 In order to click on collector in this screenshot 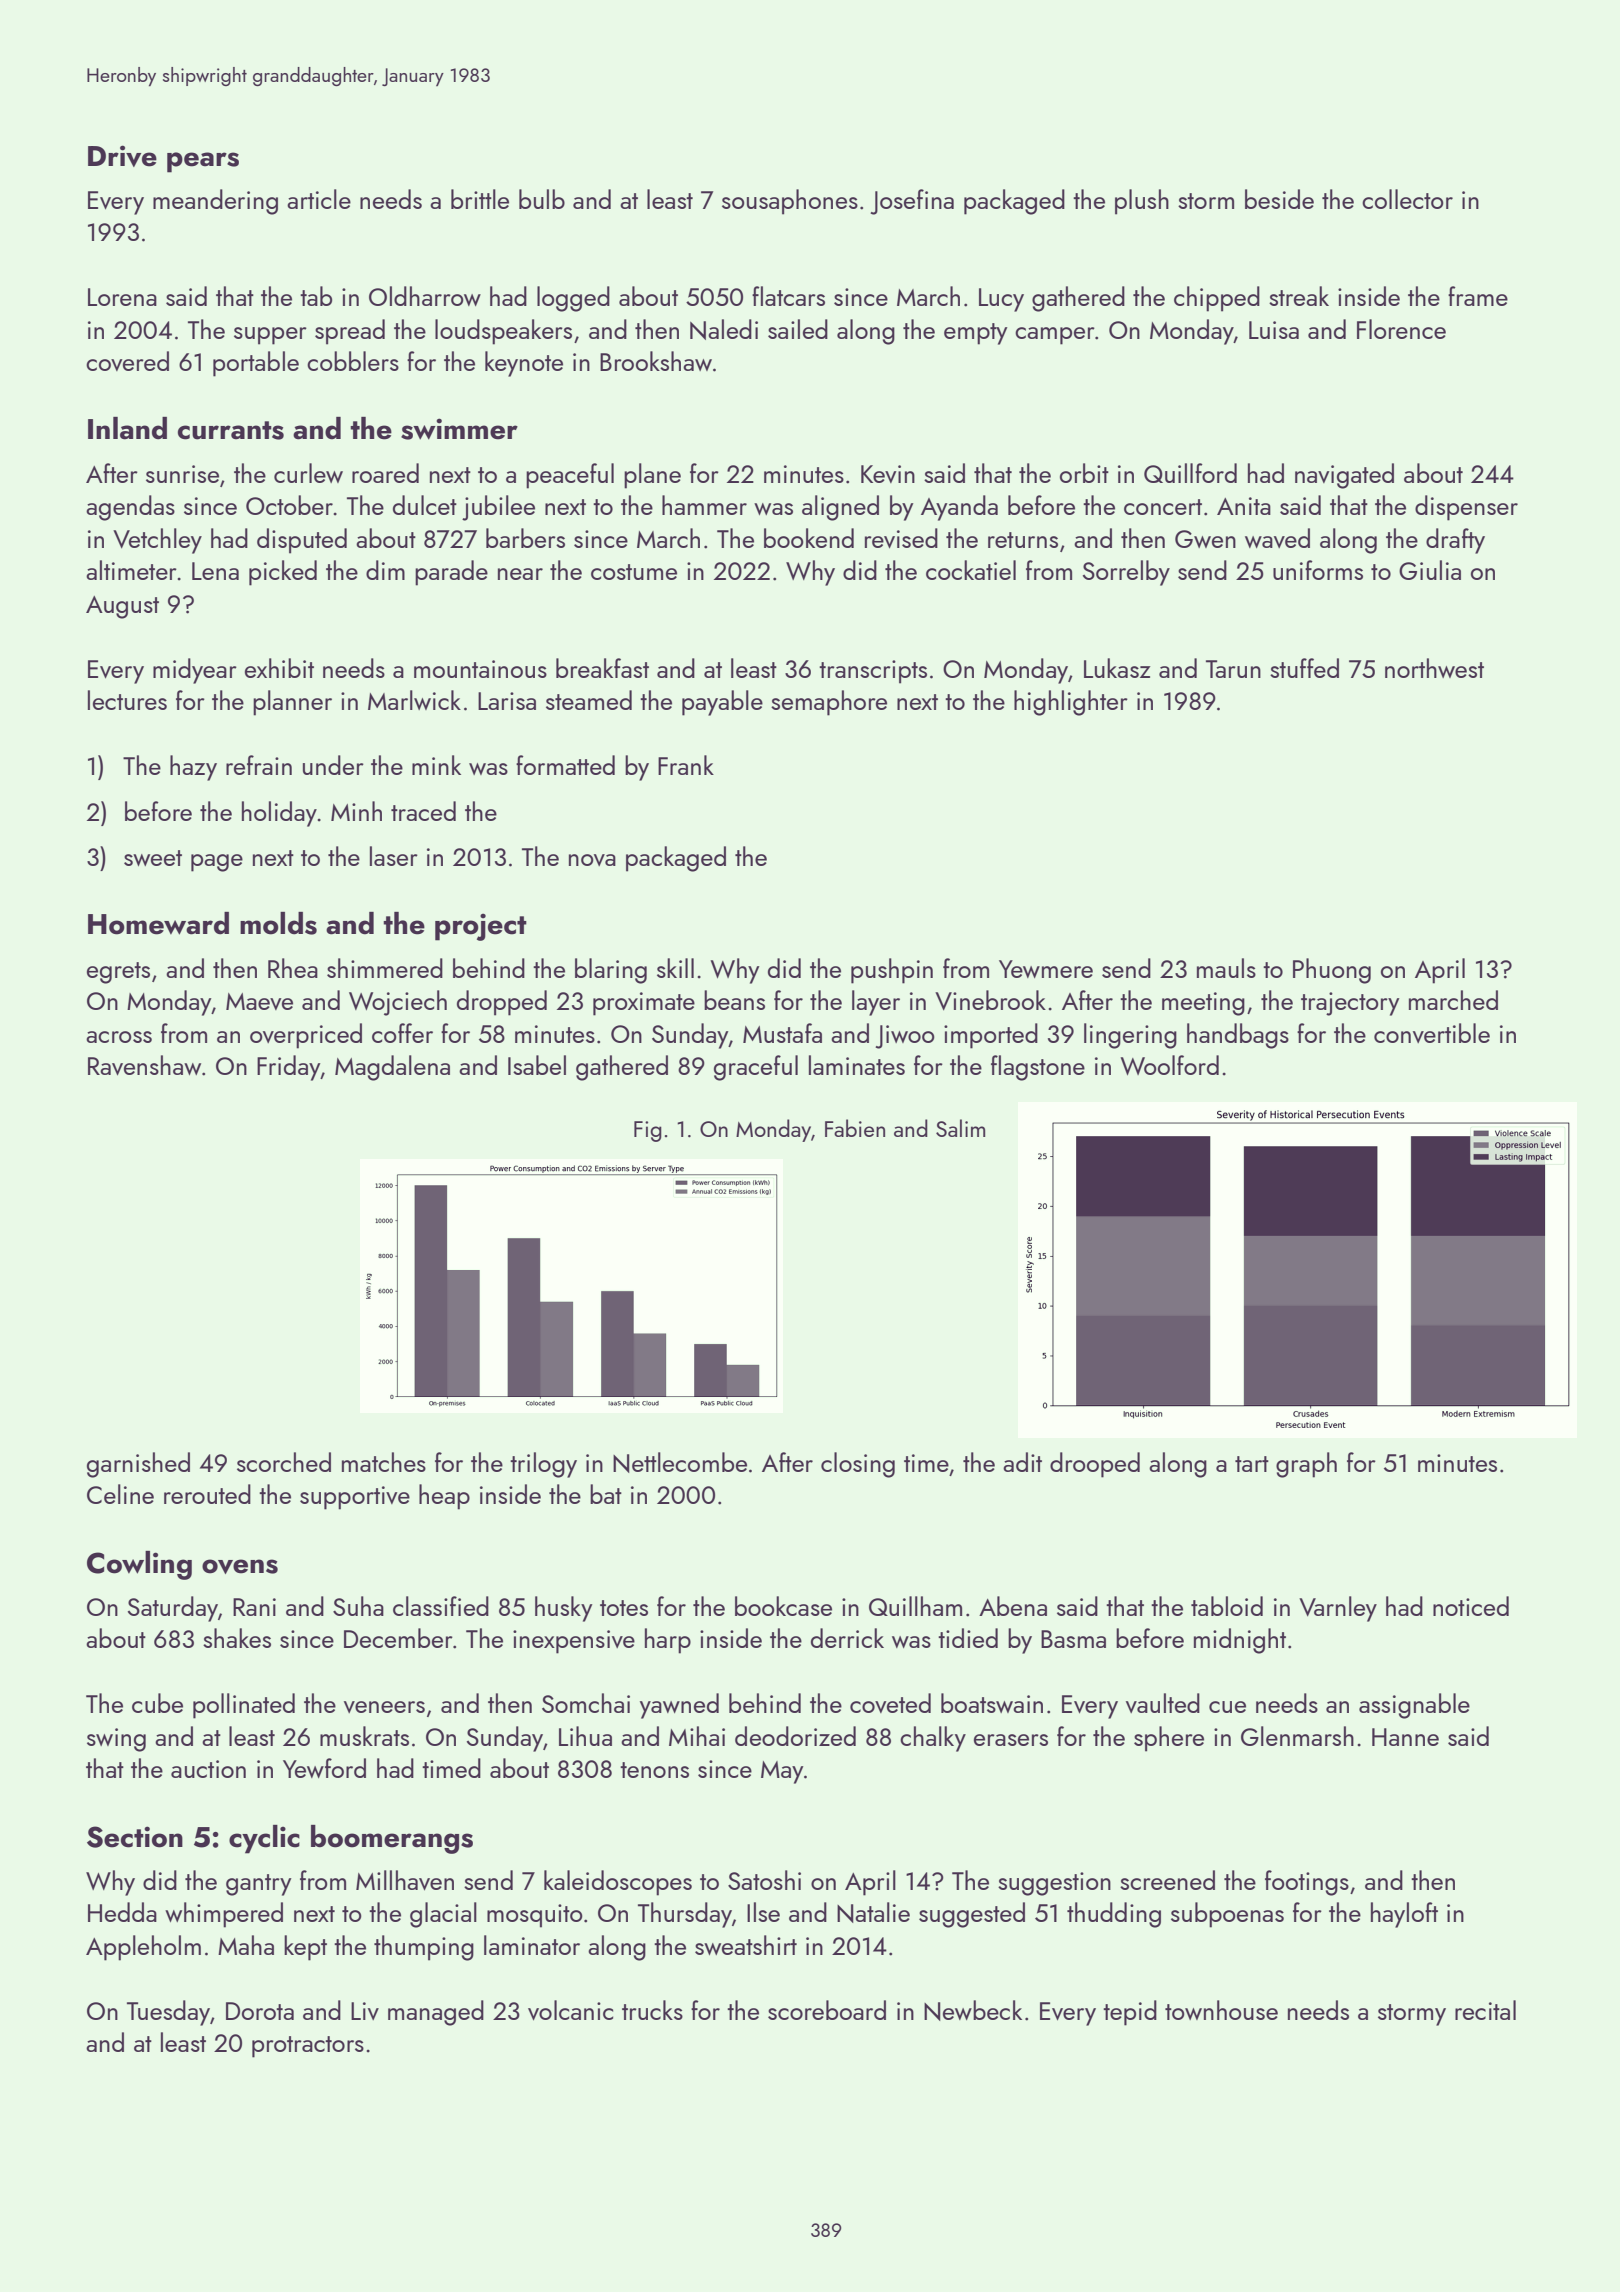, I will do `click(1407, 199)`.
